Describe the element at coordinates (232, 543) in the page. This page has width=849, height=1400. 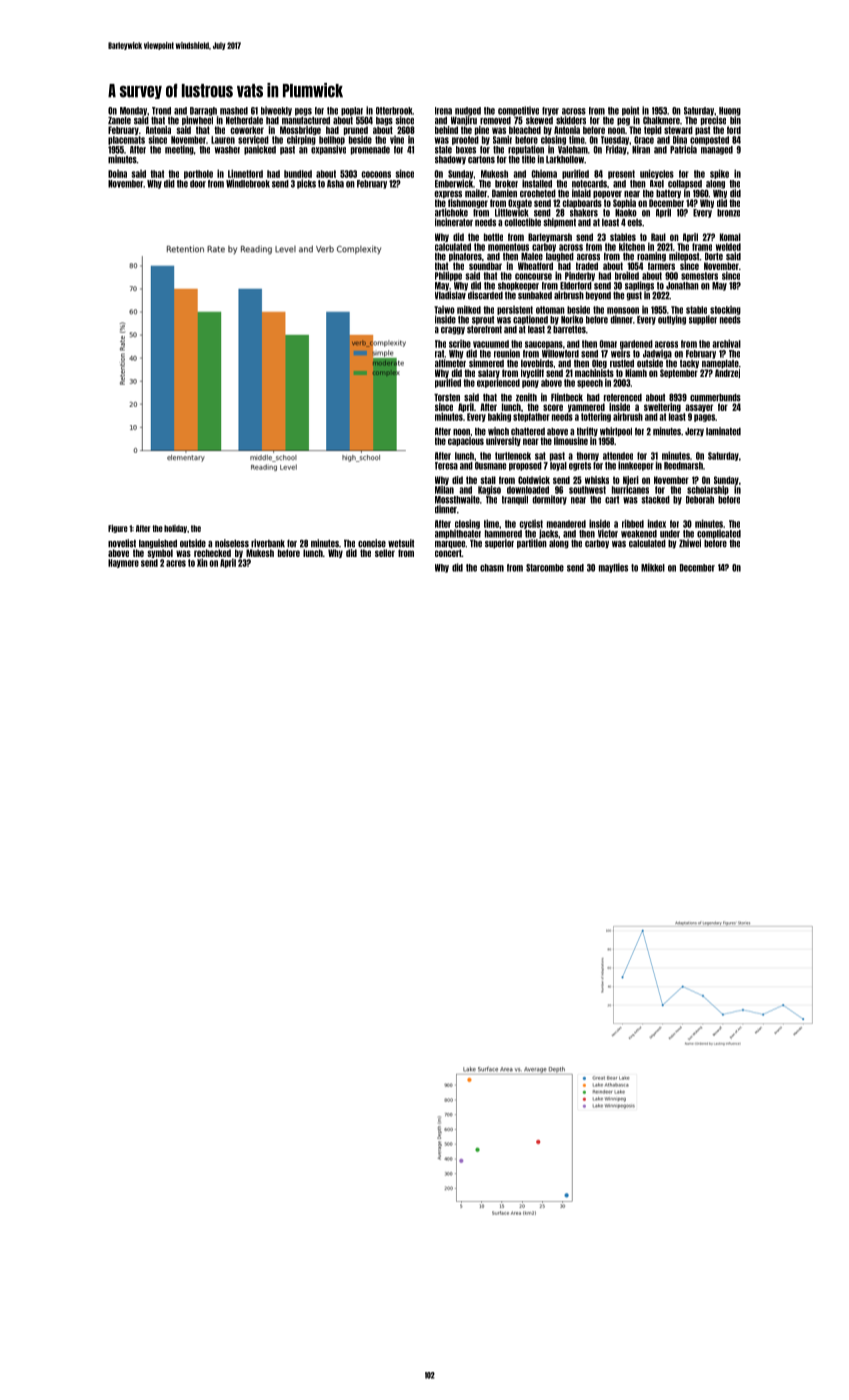
I see `noiseless` at that location.
